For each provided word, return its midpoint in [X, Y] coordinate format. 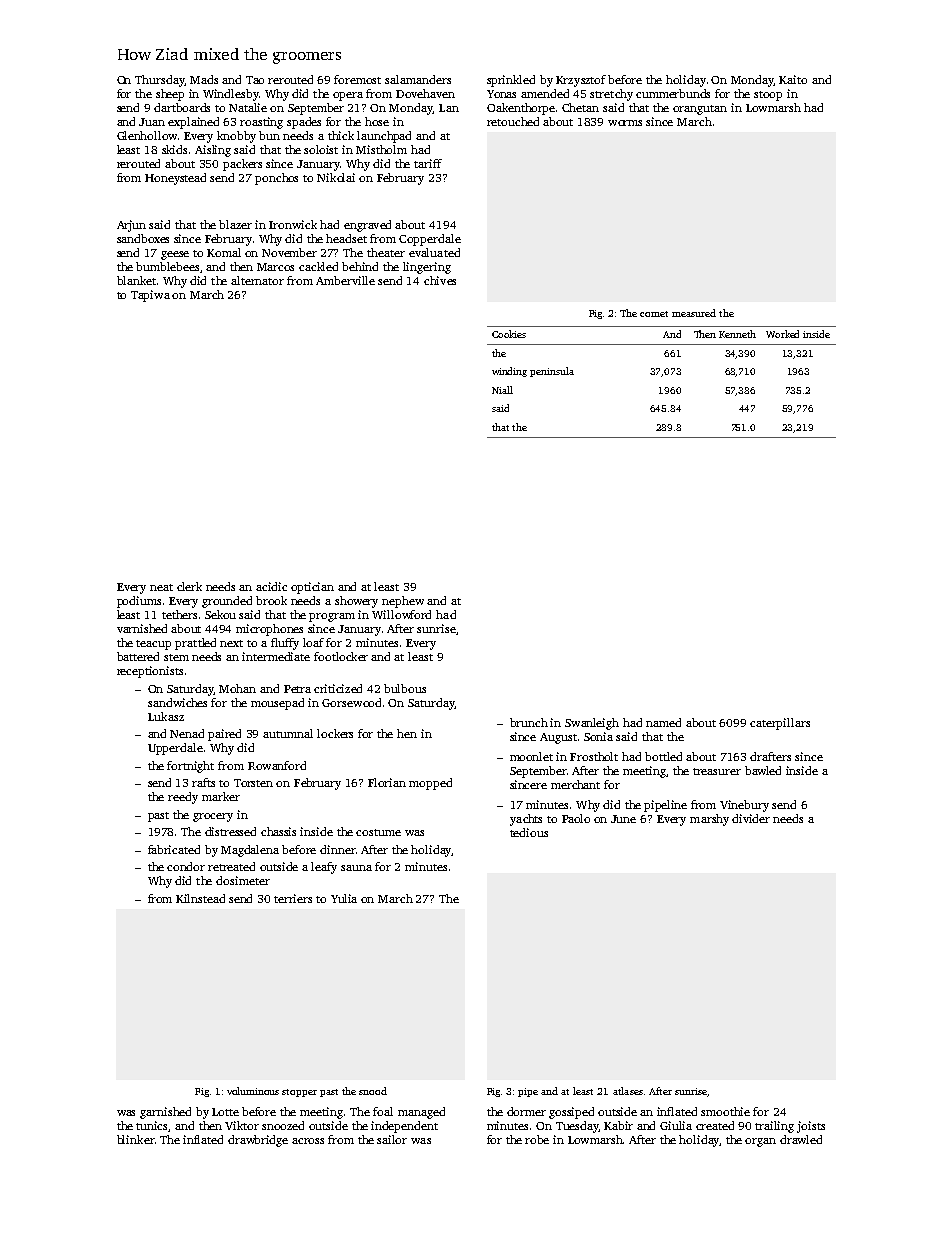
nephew [403, 602]
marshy [709, 820]
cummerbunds [673, 93]
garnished [165, 1113]
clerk [189, 586]
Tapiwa [150, 296]
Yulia [344, 898]
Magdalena [250, 851]
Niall [502, 390]
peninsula [552, 372]
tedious [529, 832]
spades [304, 123]
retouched [513, 121]
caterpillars [780, 724]
